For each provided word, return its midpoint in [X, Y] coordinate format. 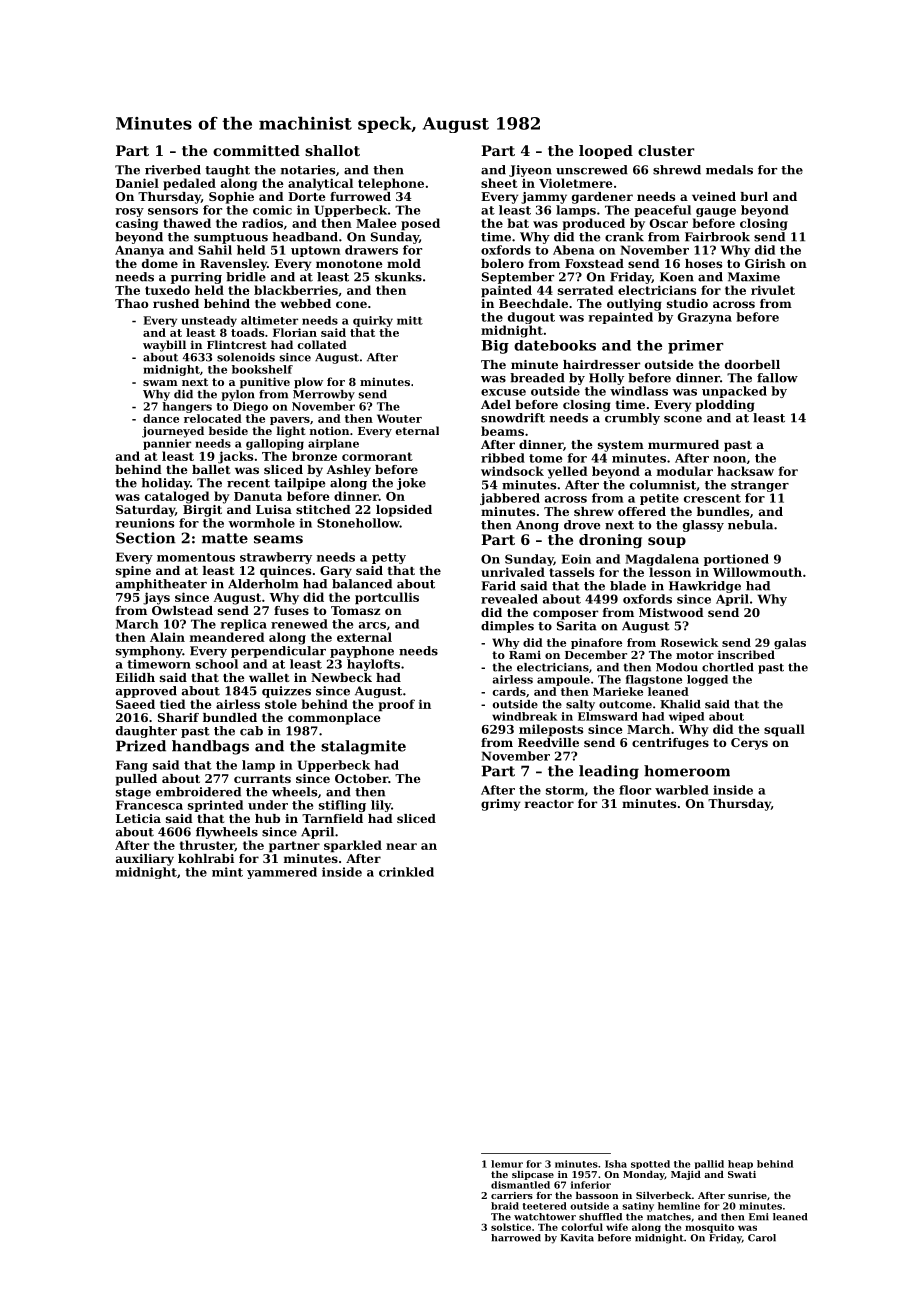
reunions [144, 523]
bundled [230, 717]
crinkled [406, 872]
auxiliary [145, 860]
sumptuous [231, 238]
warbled [682, 790]
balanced [362, 584]
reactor [549, 804]
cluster [666, 150]
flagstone [654, 680]
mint [227, 872]
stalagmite [363, 747]
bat [518, 223]
